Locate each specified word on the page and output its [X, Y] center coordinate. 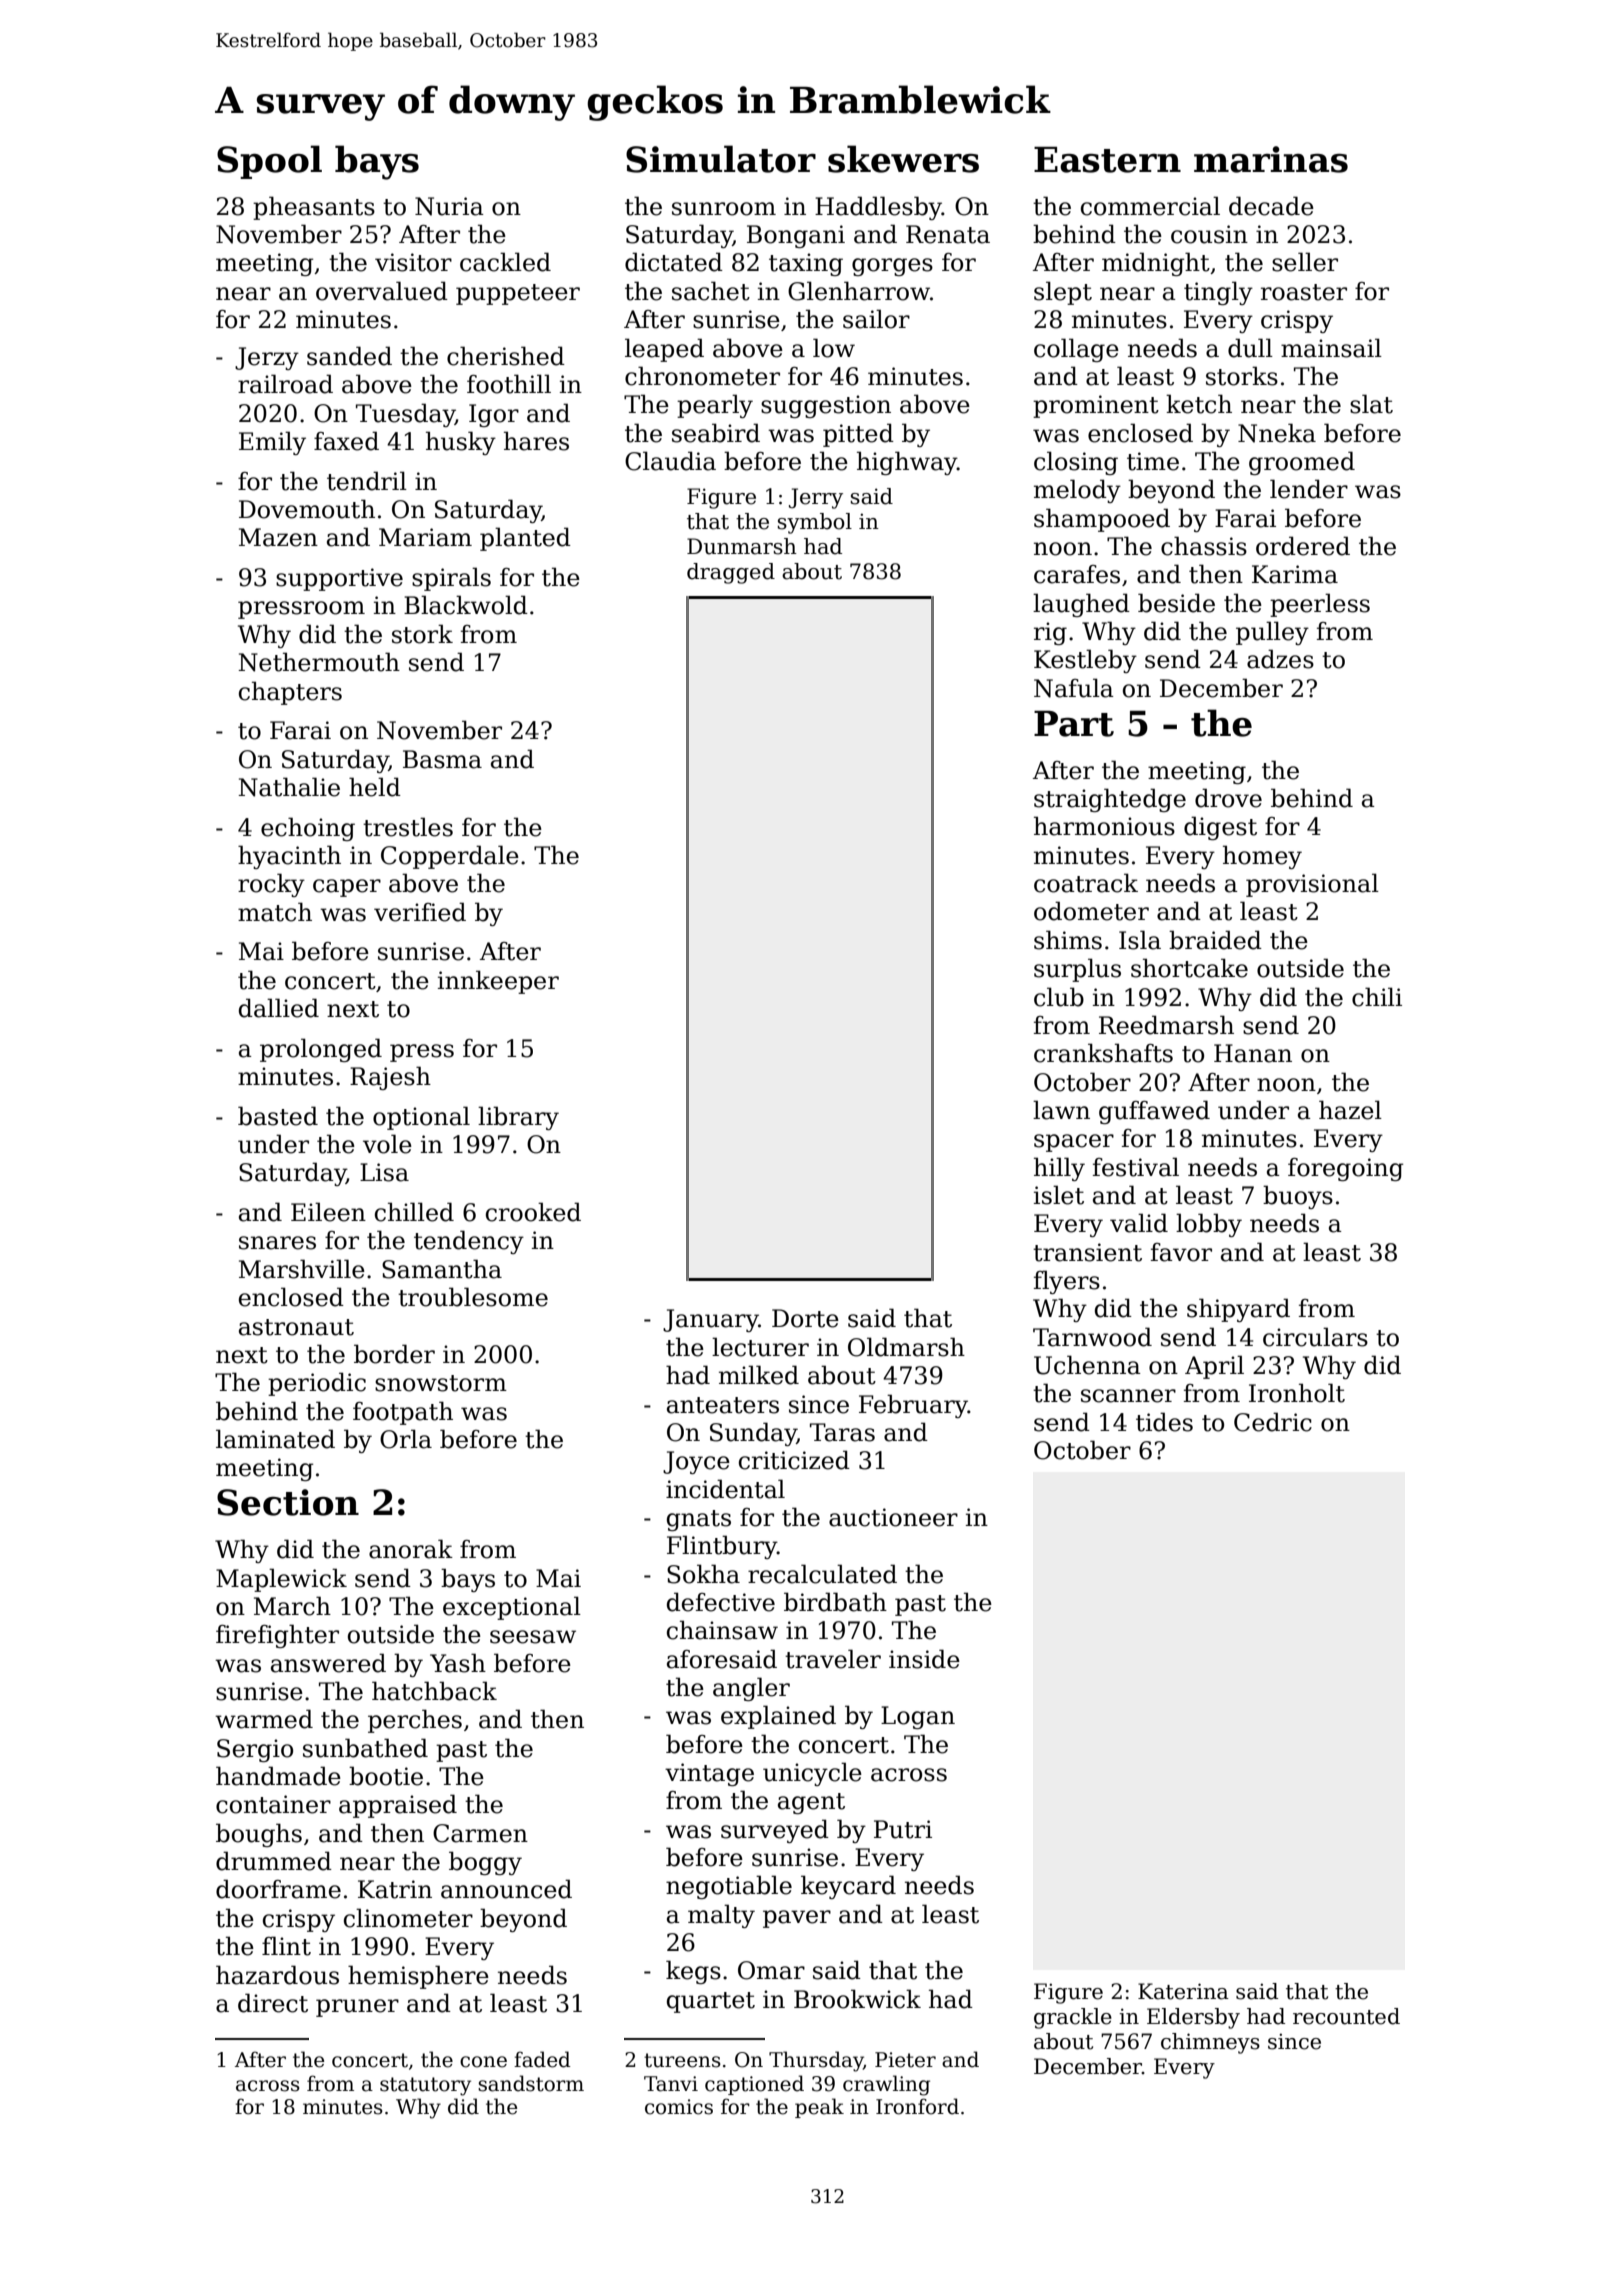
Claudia [670, 461]
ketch [1199, 404]
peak [819, 2108]
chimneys [1210, 2043]
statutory [425, 2086]
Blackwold [466, 605]
